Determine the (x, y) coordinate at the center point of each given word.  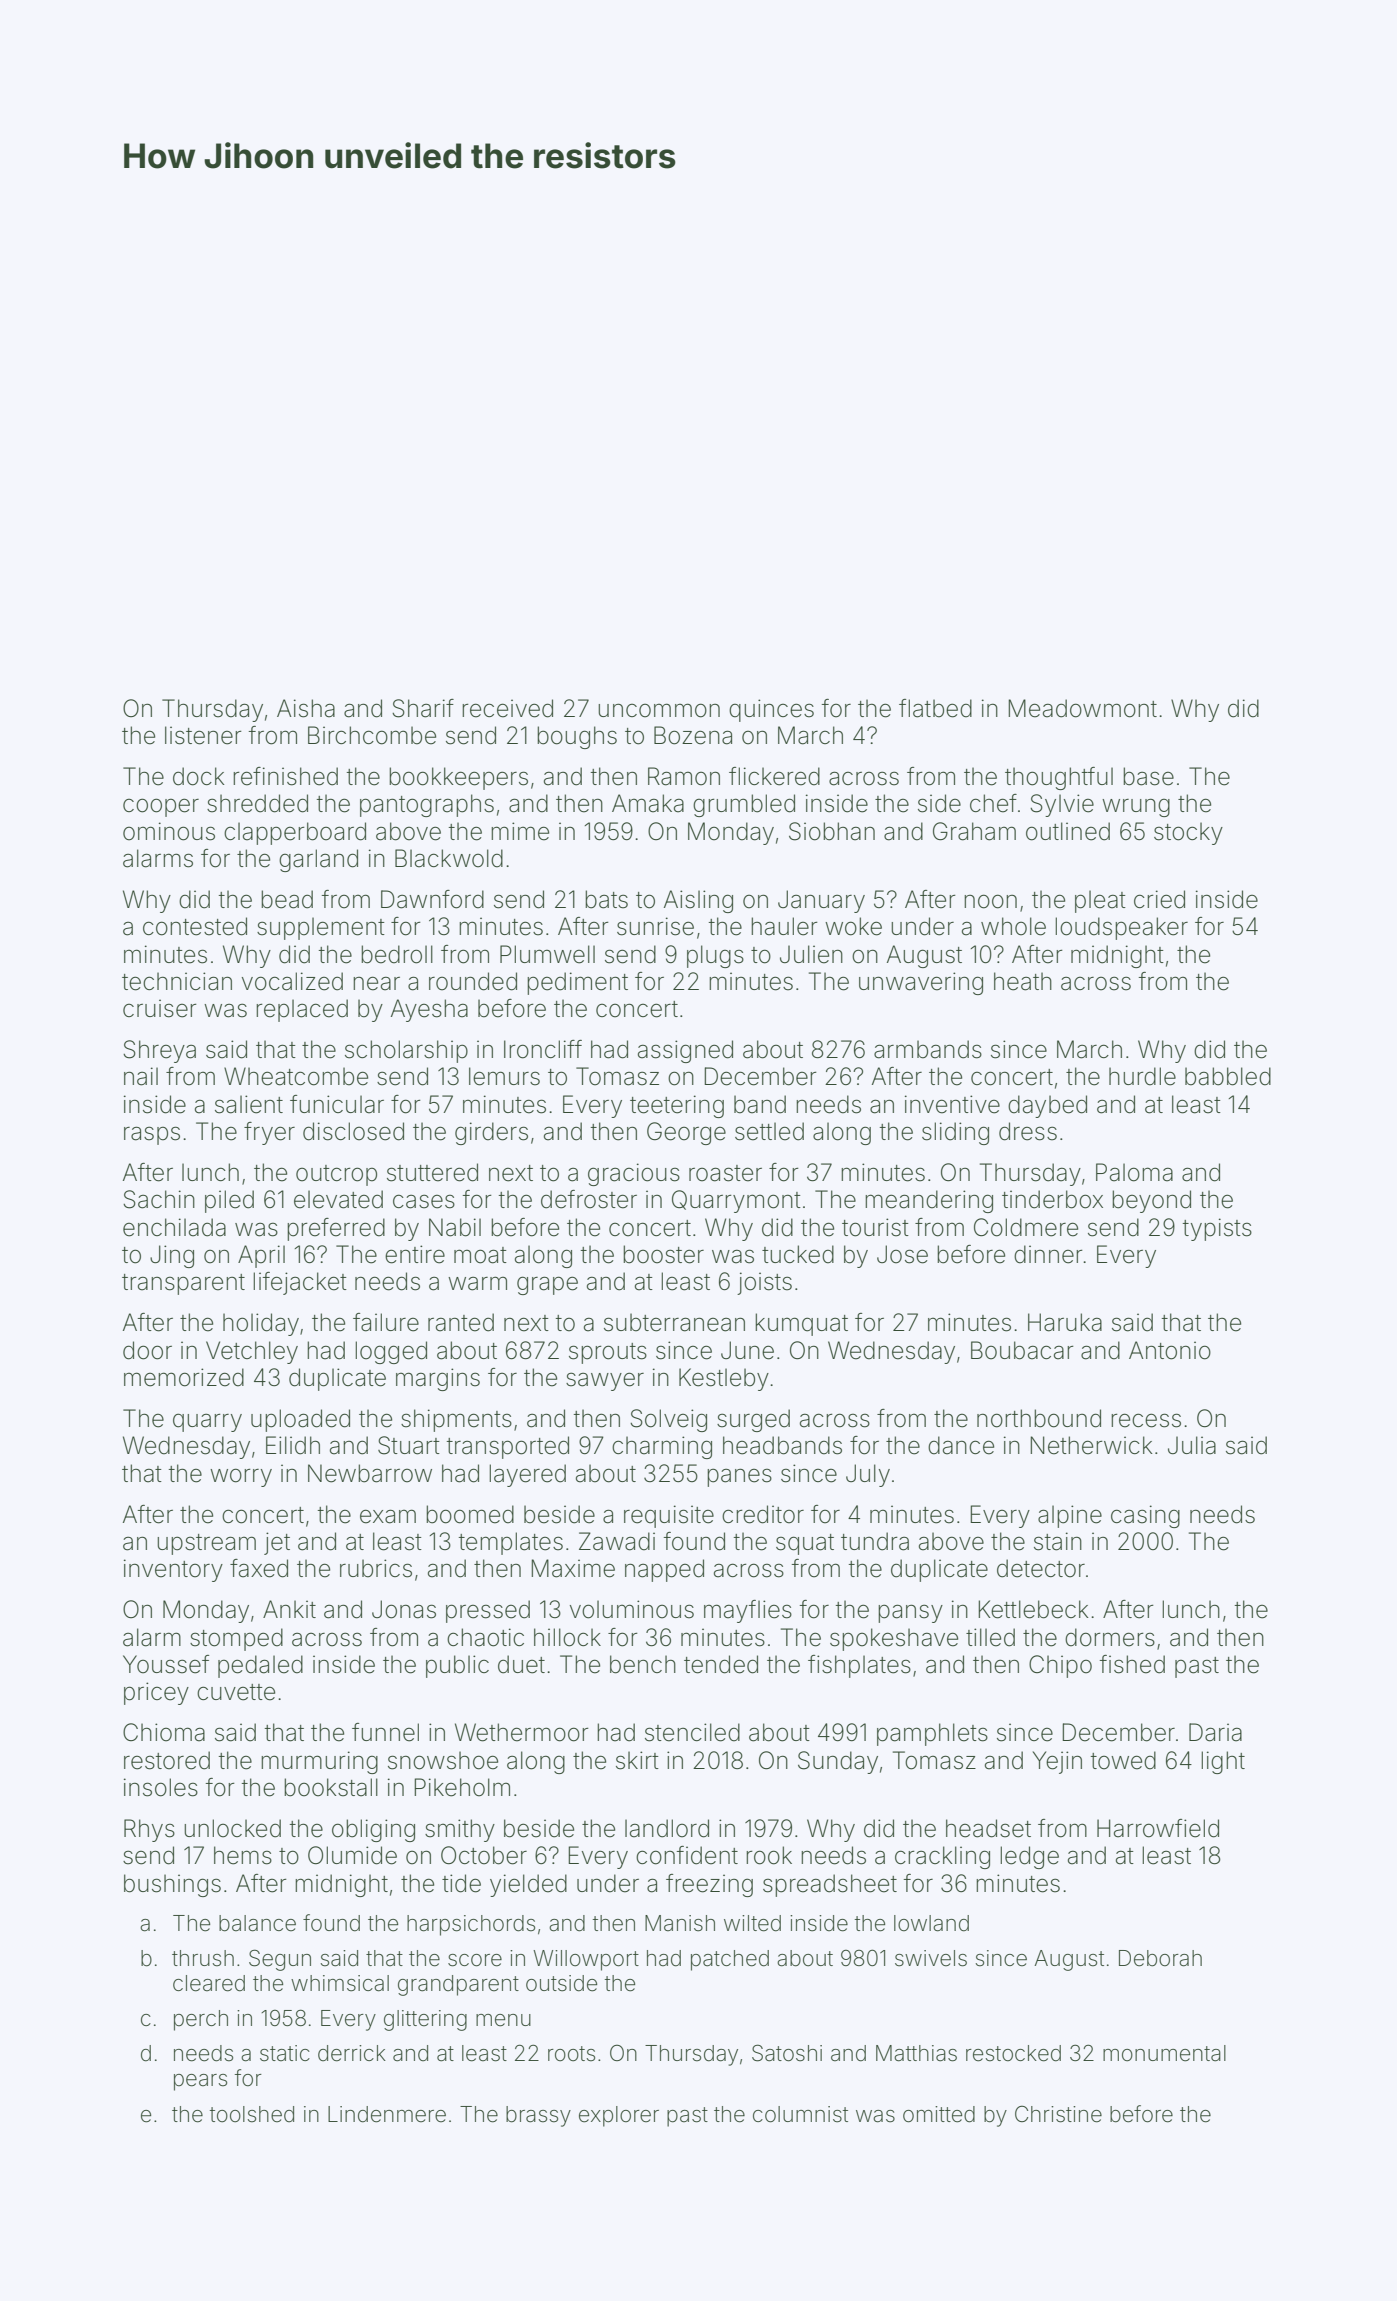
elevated (338, 1199)
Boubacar (1022, 1350)
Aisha (306, 708)
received (507, 708)
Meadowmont (1082, 708)
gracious (634, 1174)
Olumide (352, 1855)
